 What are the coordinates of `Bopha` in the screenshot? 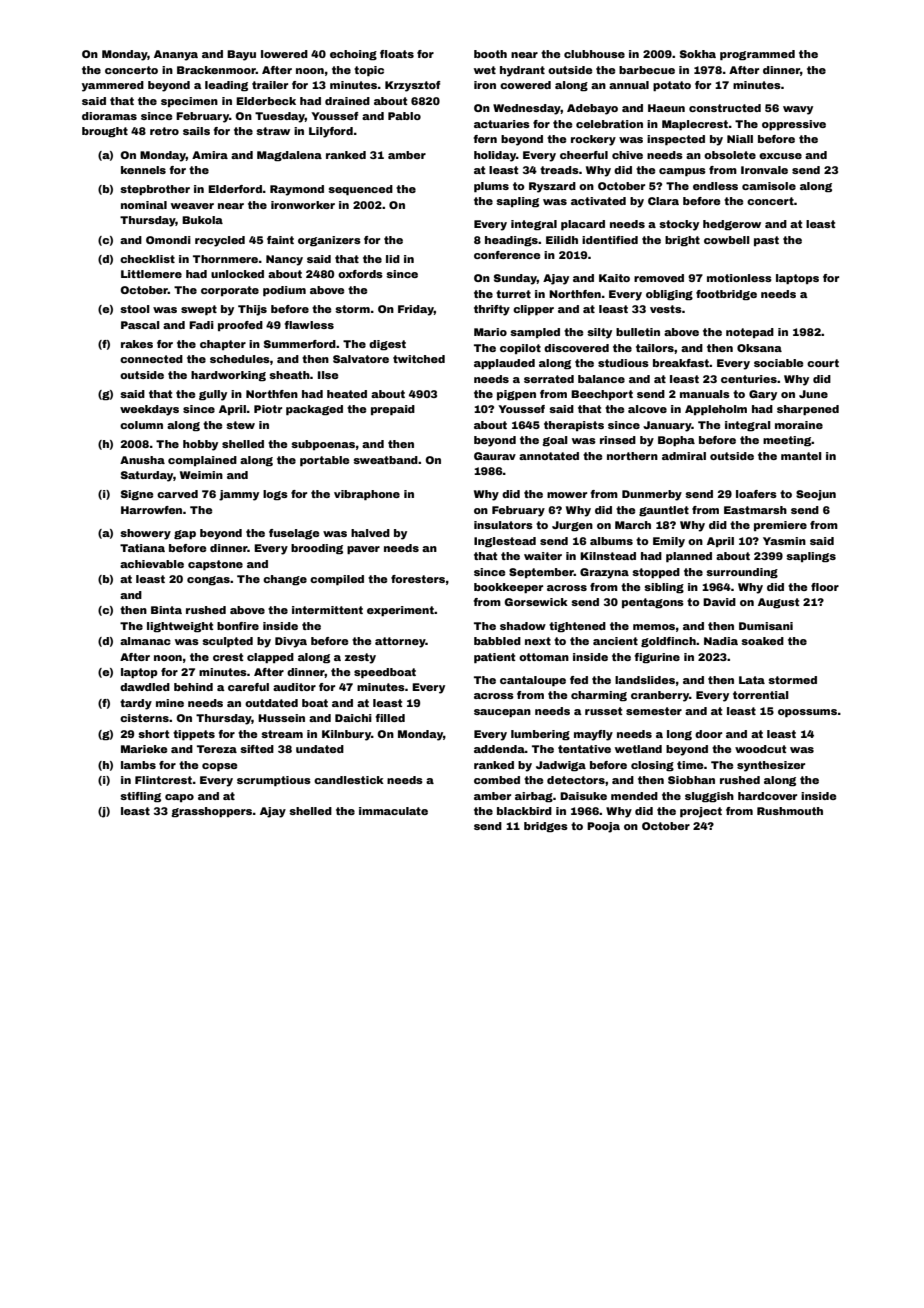 It's located at (676, 441).
